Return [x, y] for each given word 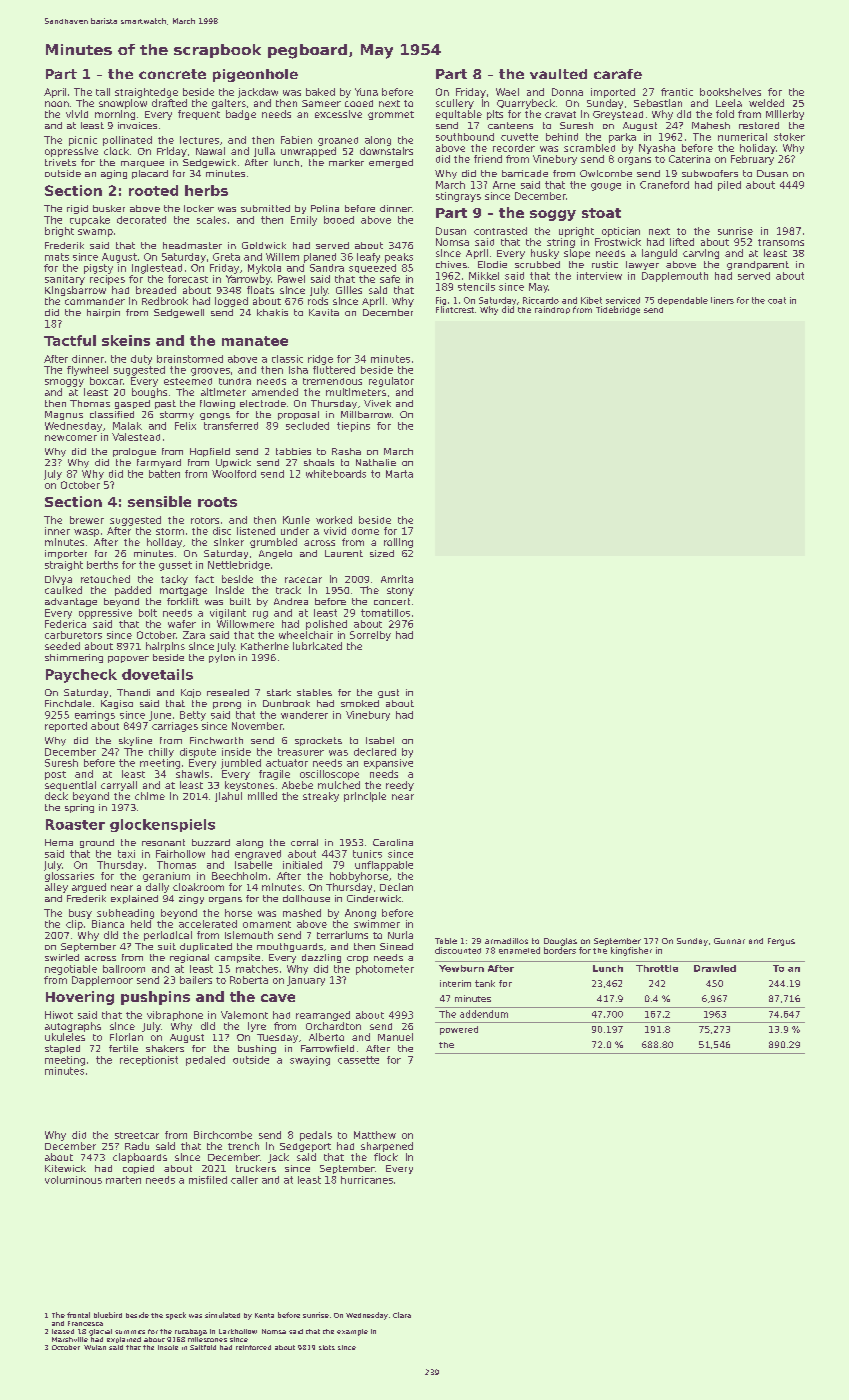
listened [256, 531]
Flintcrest [455, 309]
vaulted [558, 74]
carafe [618, 74]
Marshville [70, 1339]
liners [722, 300]
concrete [172, 74]
